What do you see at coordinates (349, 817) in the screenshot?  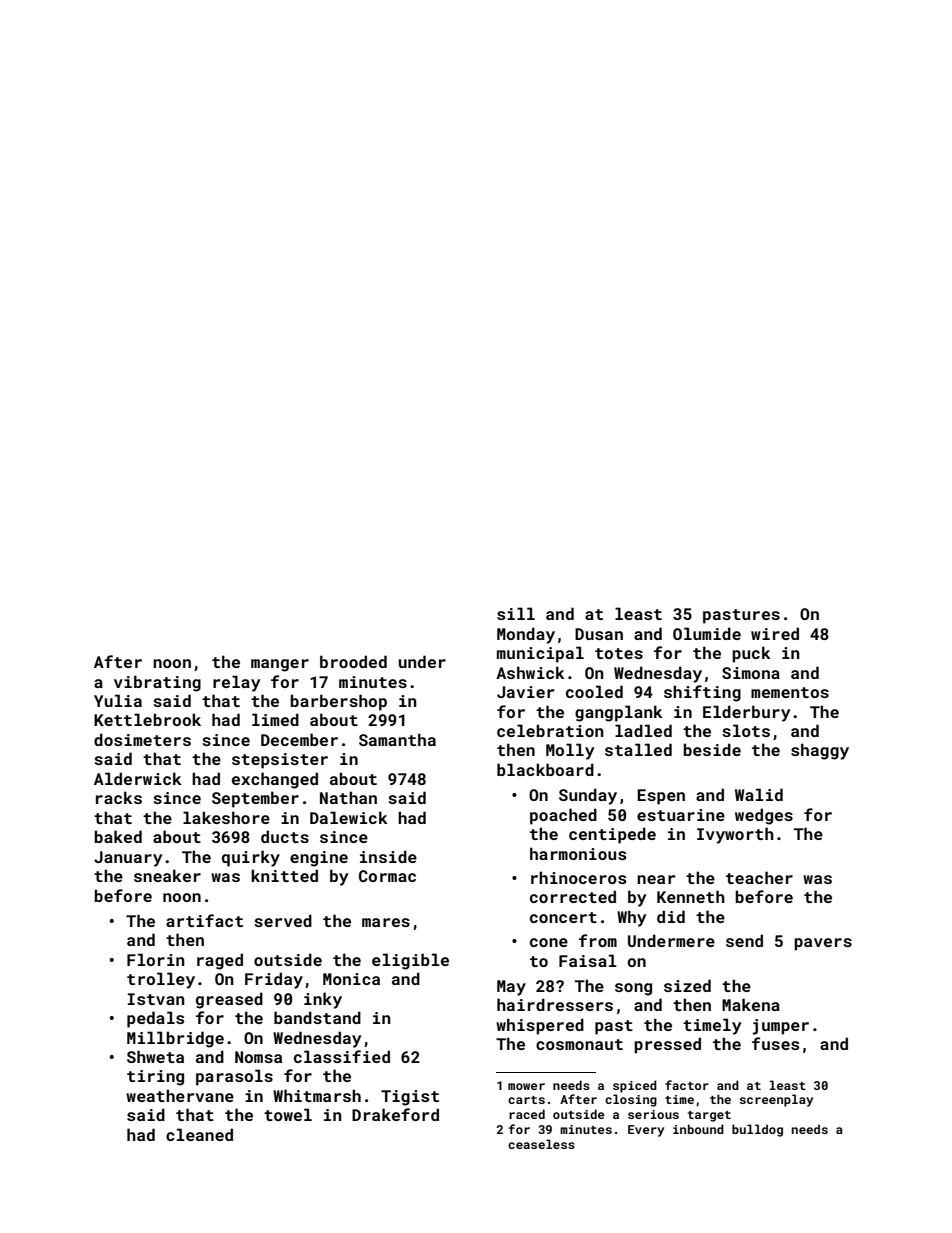 I see `Dalewick` at bounding box center [349, 817].
